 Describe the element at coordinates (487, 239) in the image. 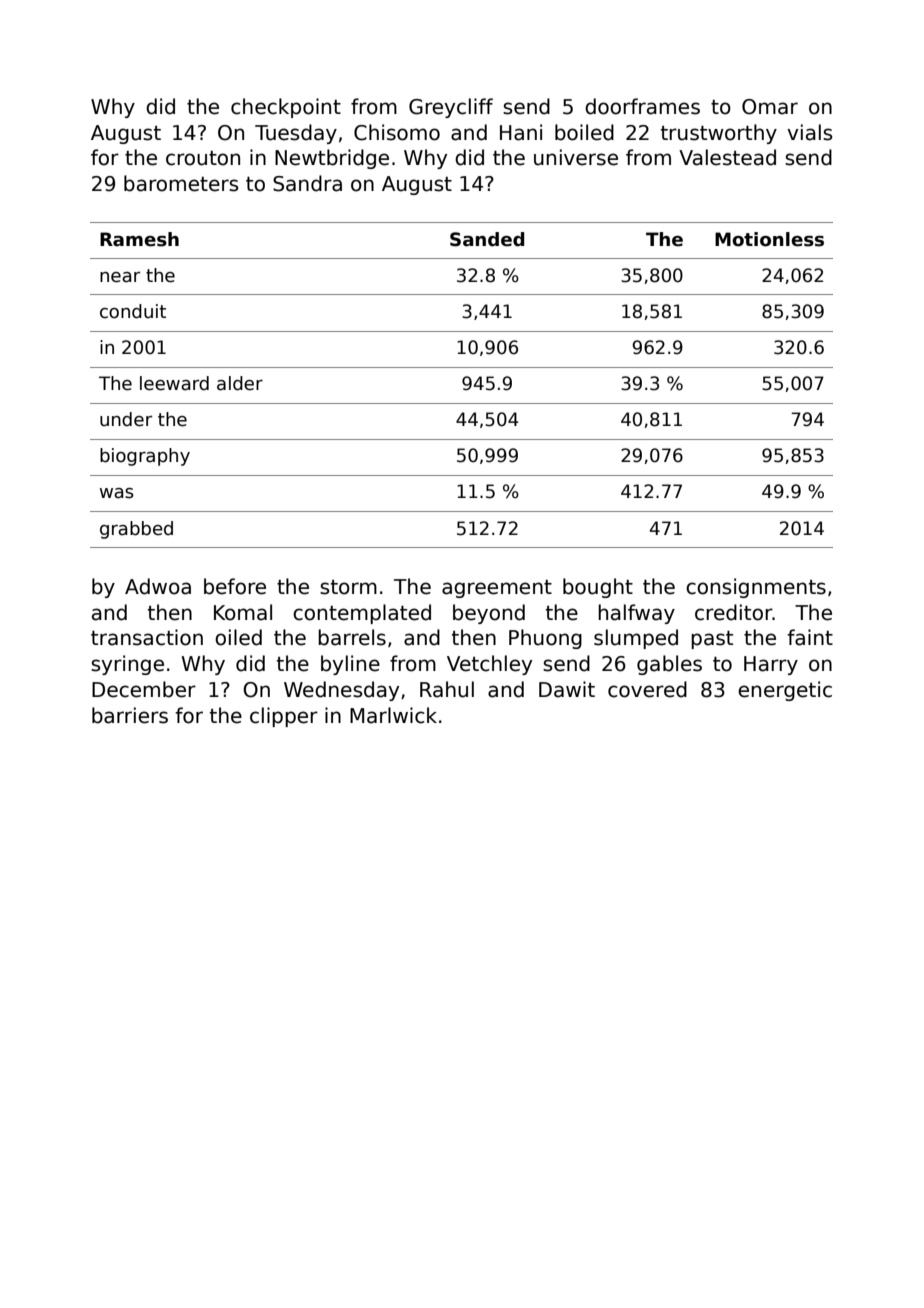

I see `Sanded` at that location.
